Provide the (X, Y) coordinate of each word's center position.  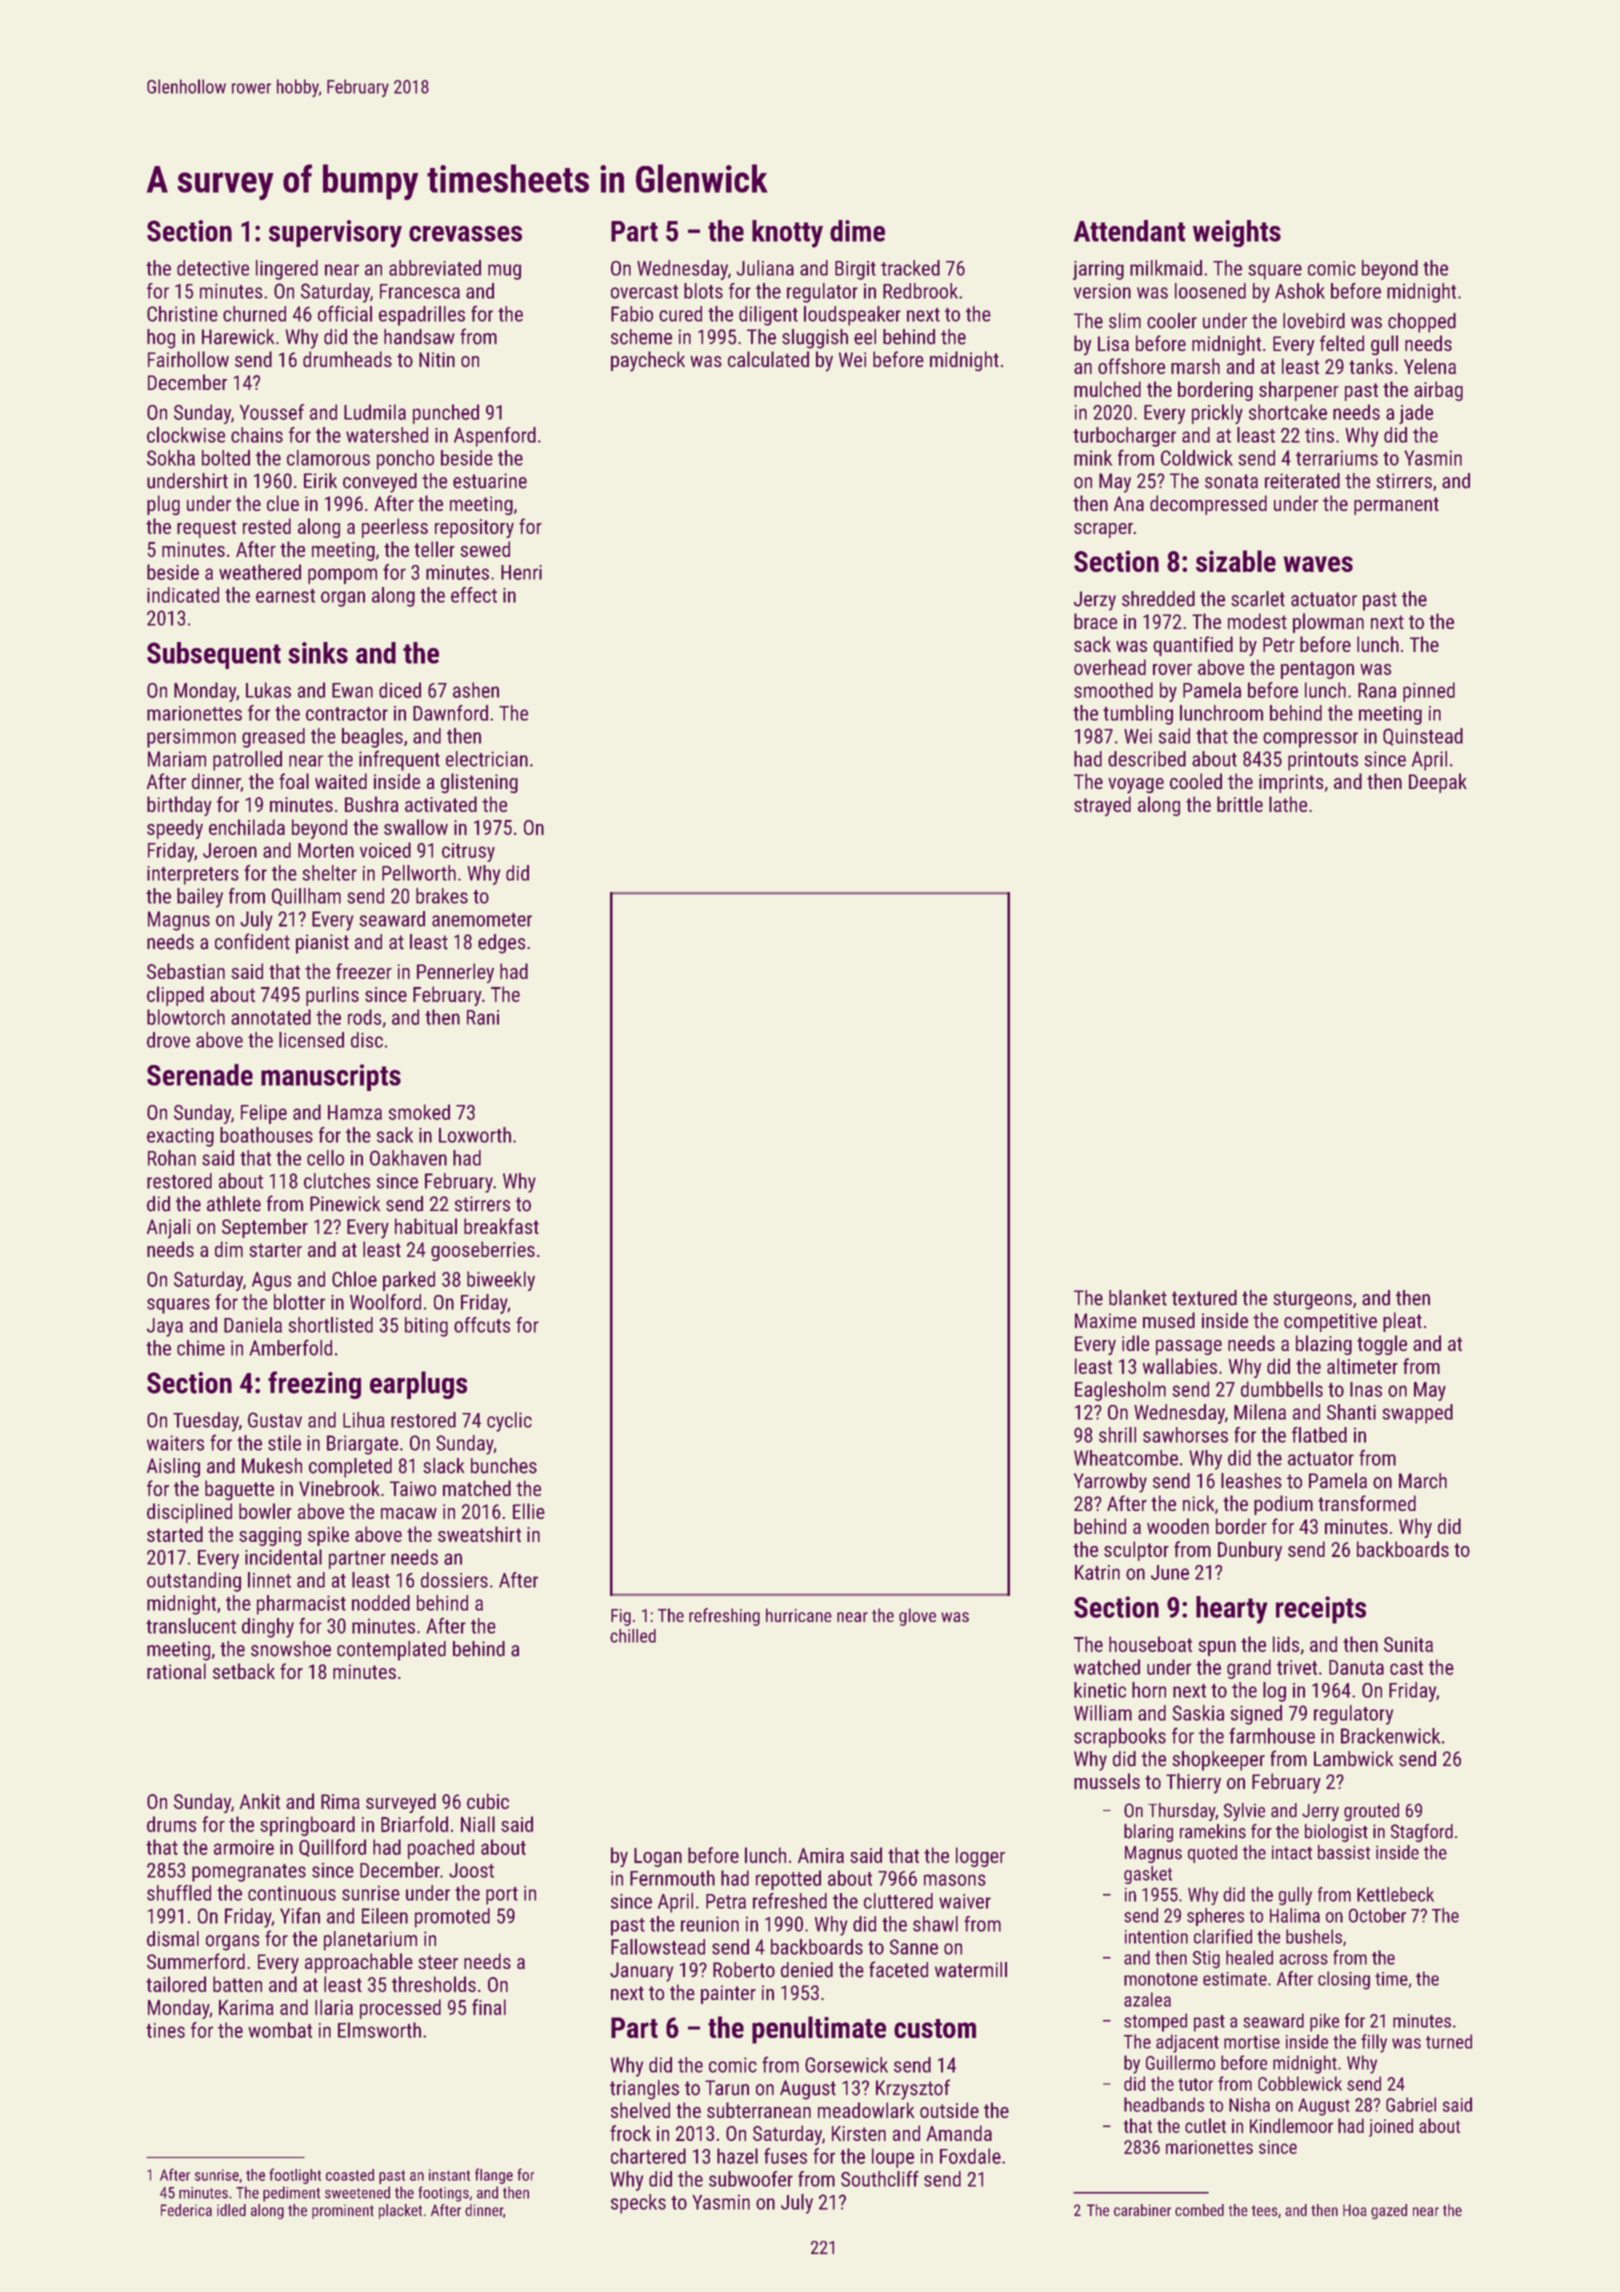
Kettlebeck (1395, 1894)
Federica (186, 2210)
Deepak (1438, 783)
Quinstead (1423, 737)
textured (1204, 1298)
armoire (244, 1847)
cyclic (509, 1422)
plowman (1328, 623)
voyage (1136, 786)
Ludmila (375, 412)
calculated (768, 359)
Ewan (352, 690)
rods (364, 1017)
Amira (821, 1855)
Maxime (1106, 1320)
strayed (1102, 806)
